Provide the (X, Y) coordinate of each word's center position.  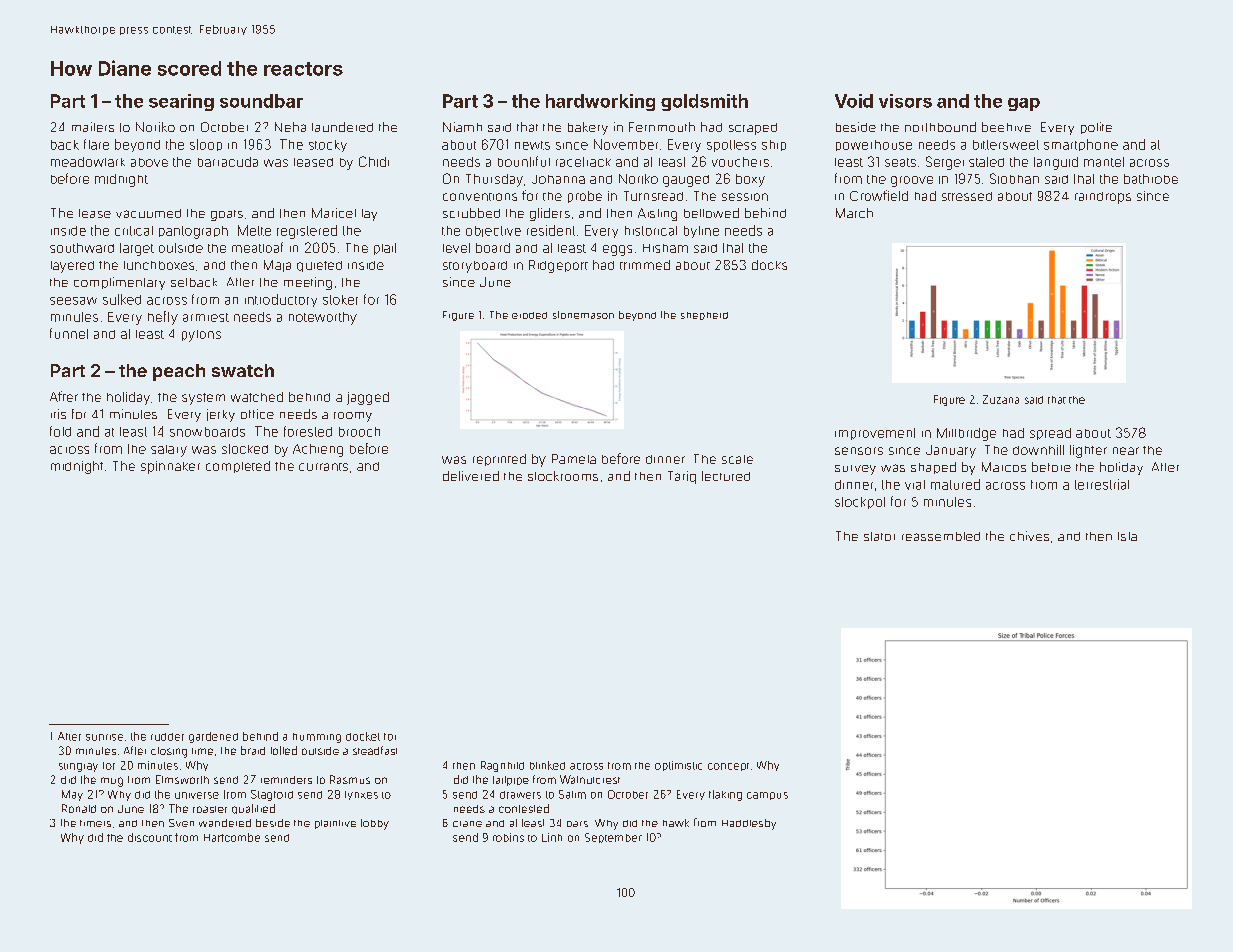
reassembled (941, 536)
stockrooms (563, 476)
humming (317, 738)
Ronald (79, 808)
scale (737, 459)
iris (58, 414)
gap (1024, 104)
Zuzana (1001, 399)
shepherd (704, 316)
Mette (254, 230)
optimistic (678, 766)
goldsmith (704, 102)
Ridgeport (558, 266)
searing (181, 102)
